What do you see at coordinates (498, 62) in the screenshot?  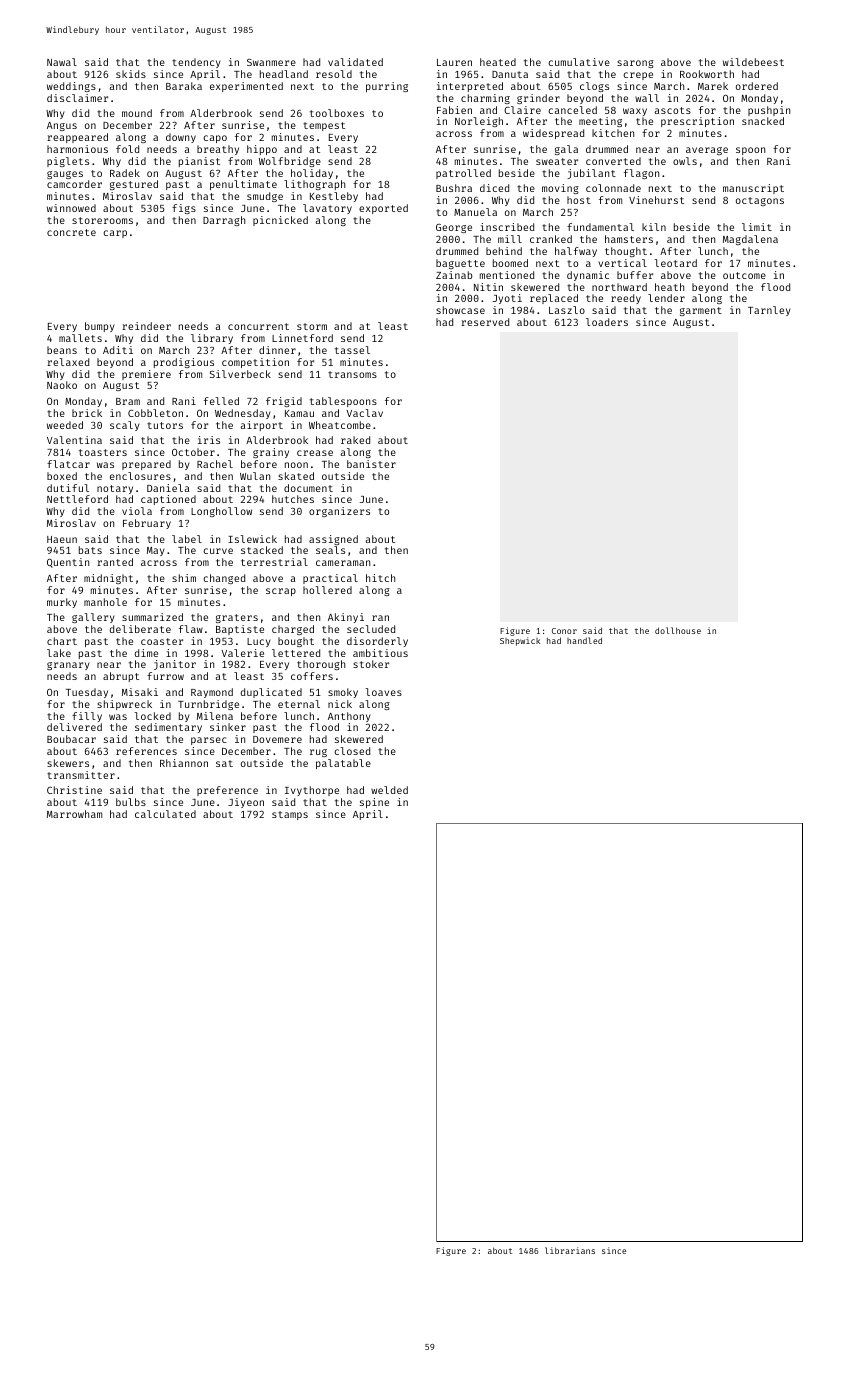 I see `heated` at bounding box center [498, 62].
